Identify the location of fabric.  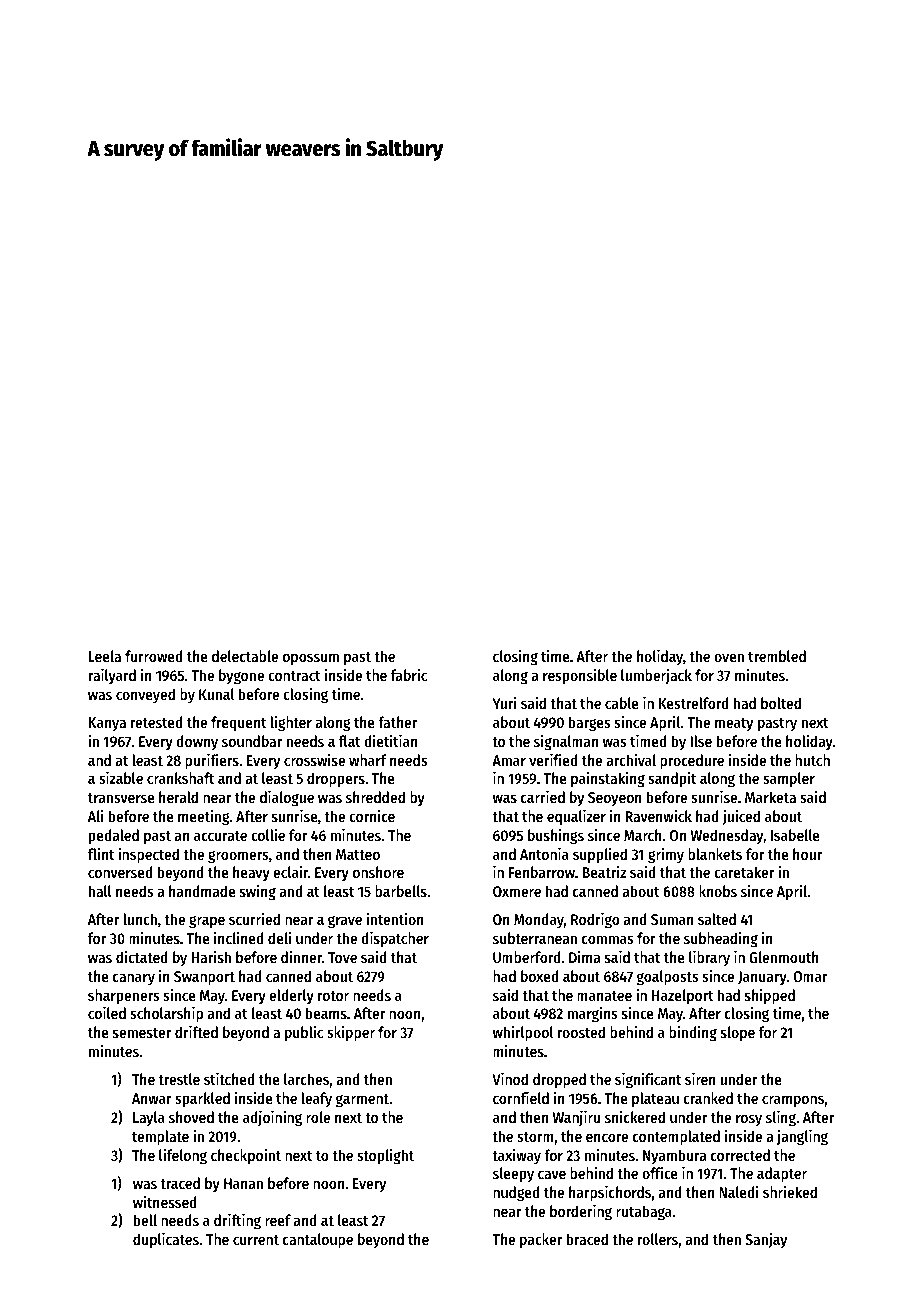
(409, 675).
